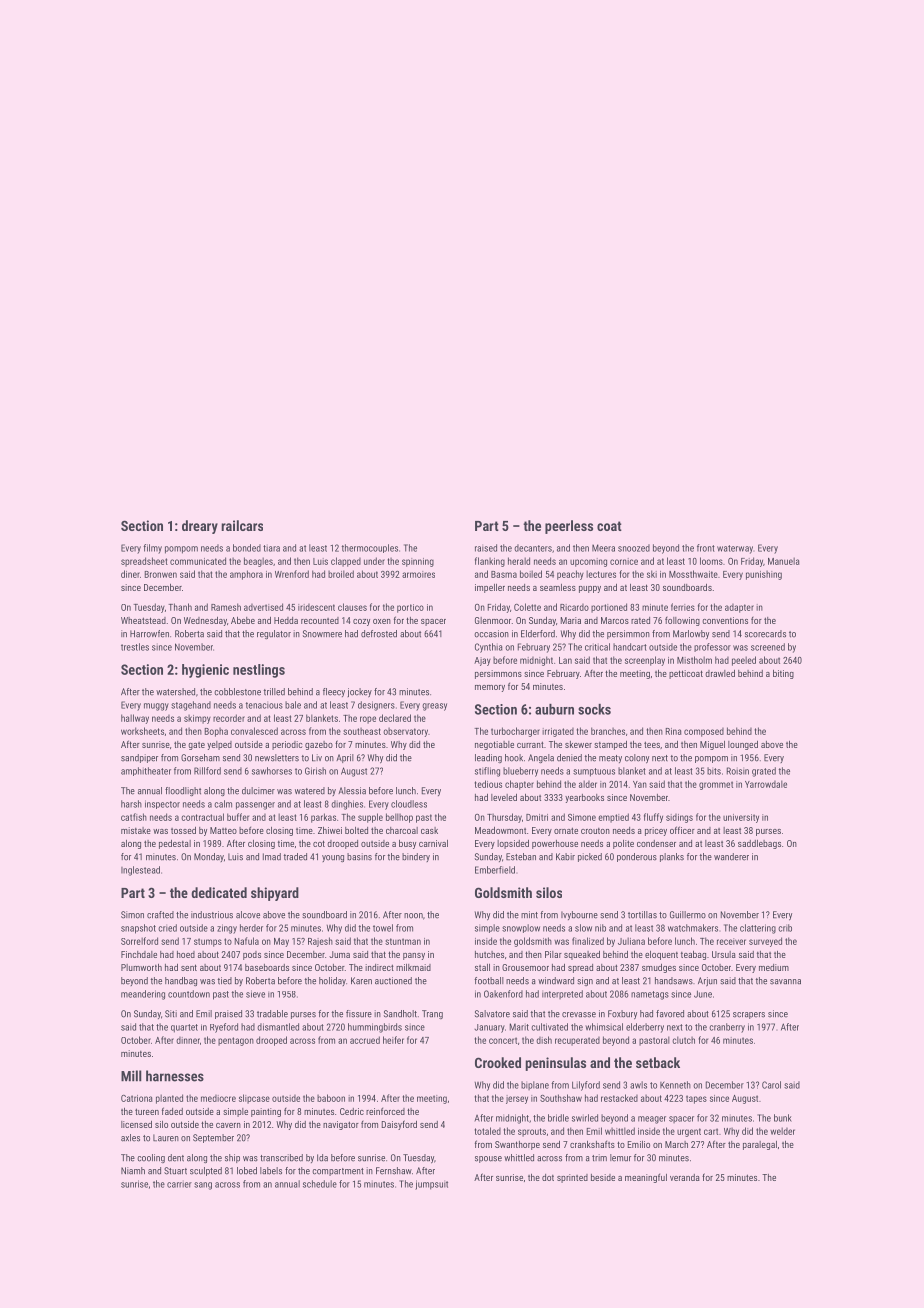 The height and width of the screenshot is (1308, 924). What do you see at coordinates (286, 620) in the screenshot?
I see `Hedda` at bounding box center [286, 620].
